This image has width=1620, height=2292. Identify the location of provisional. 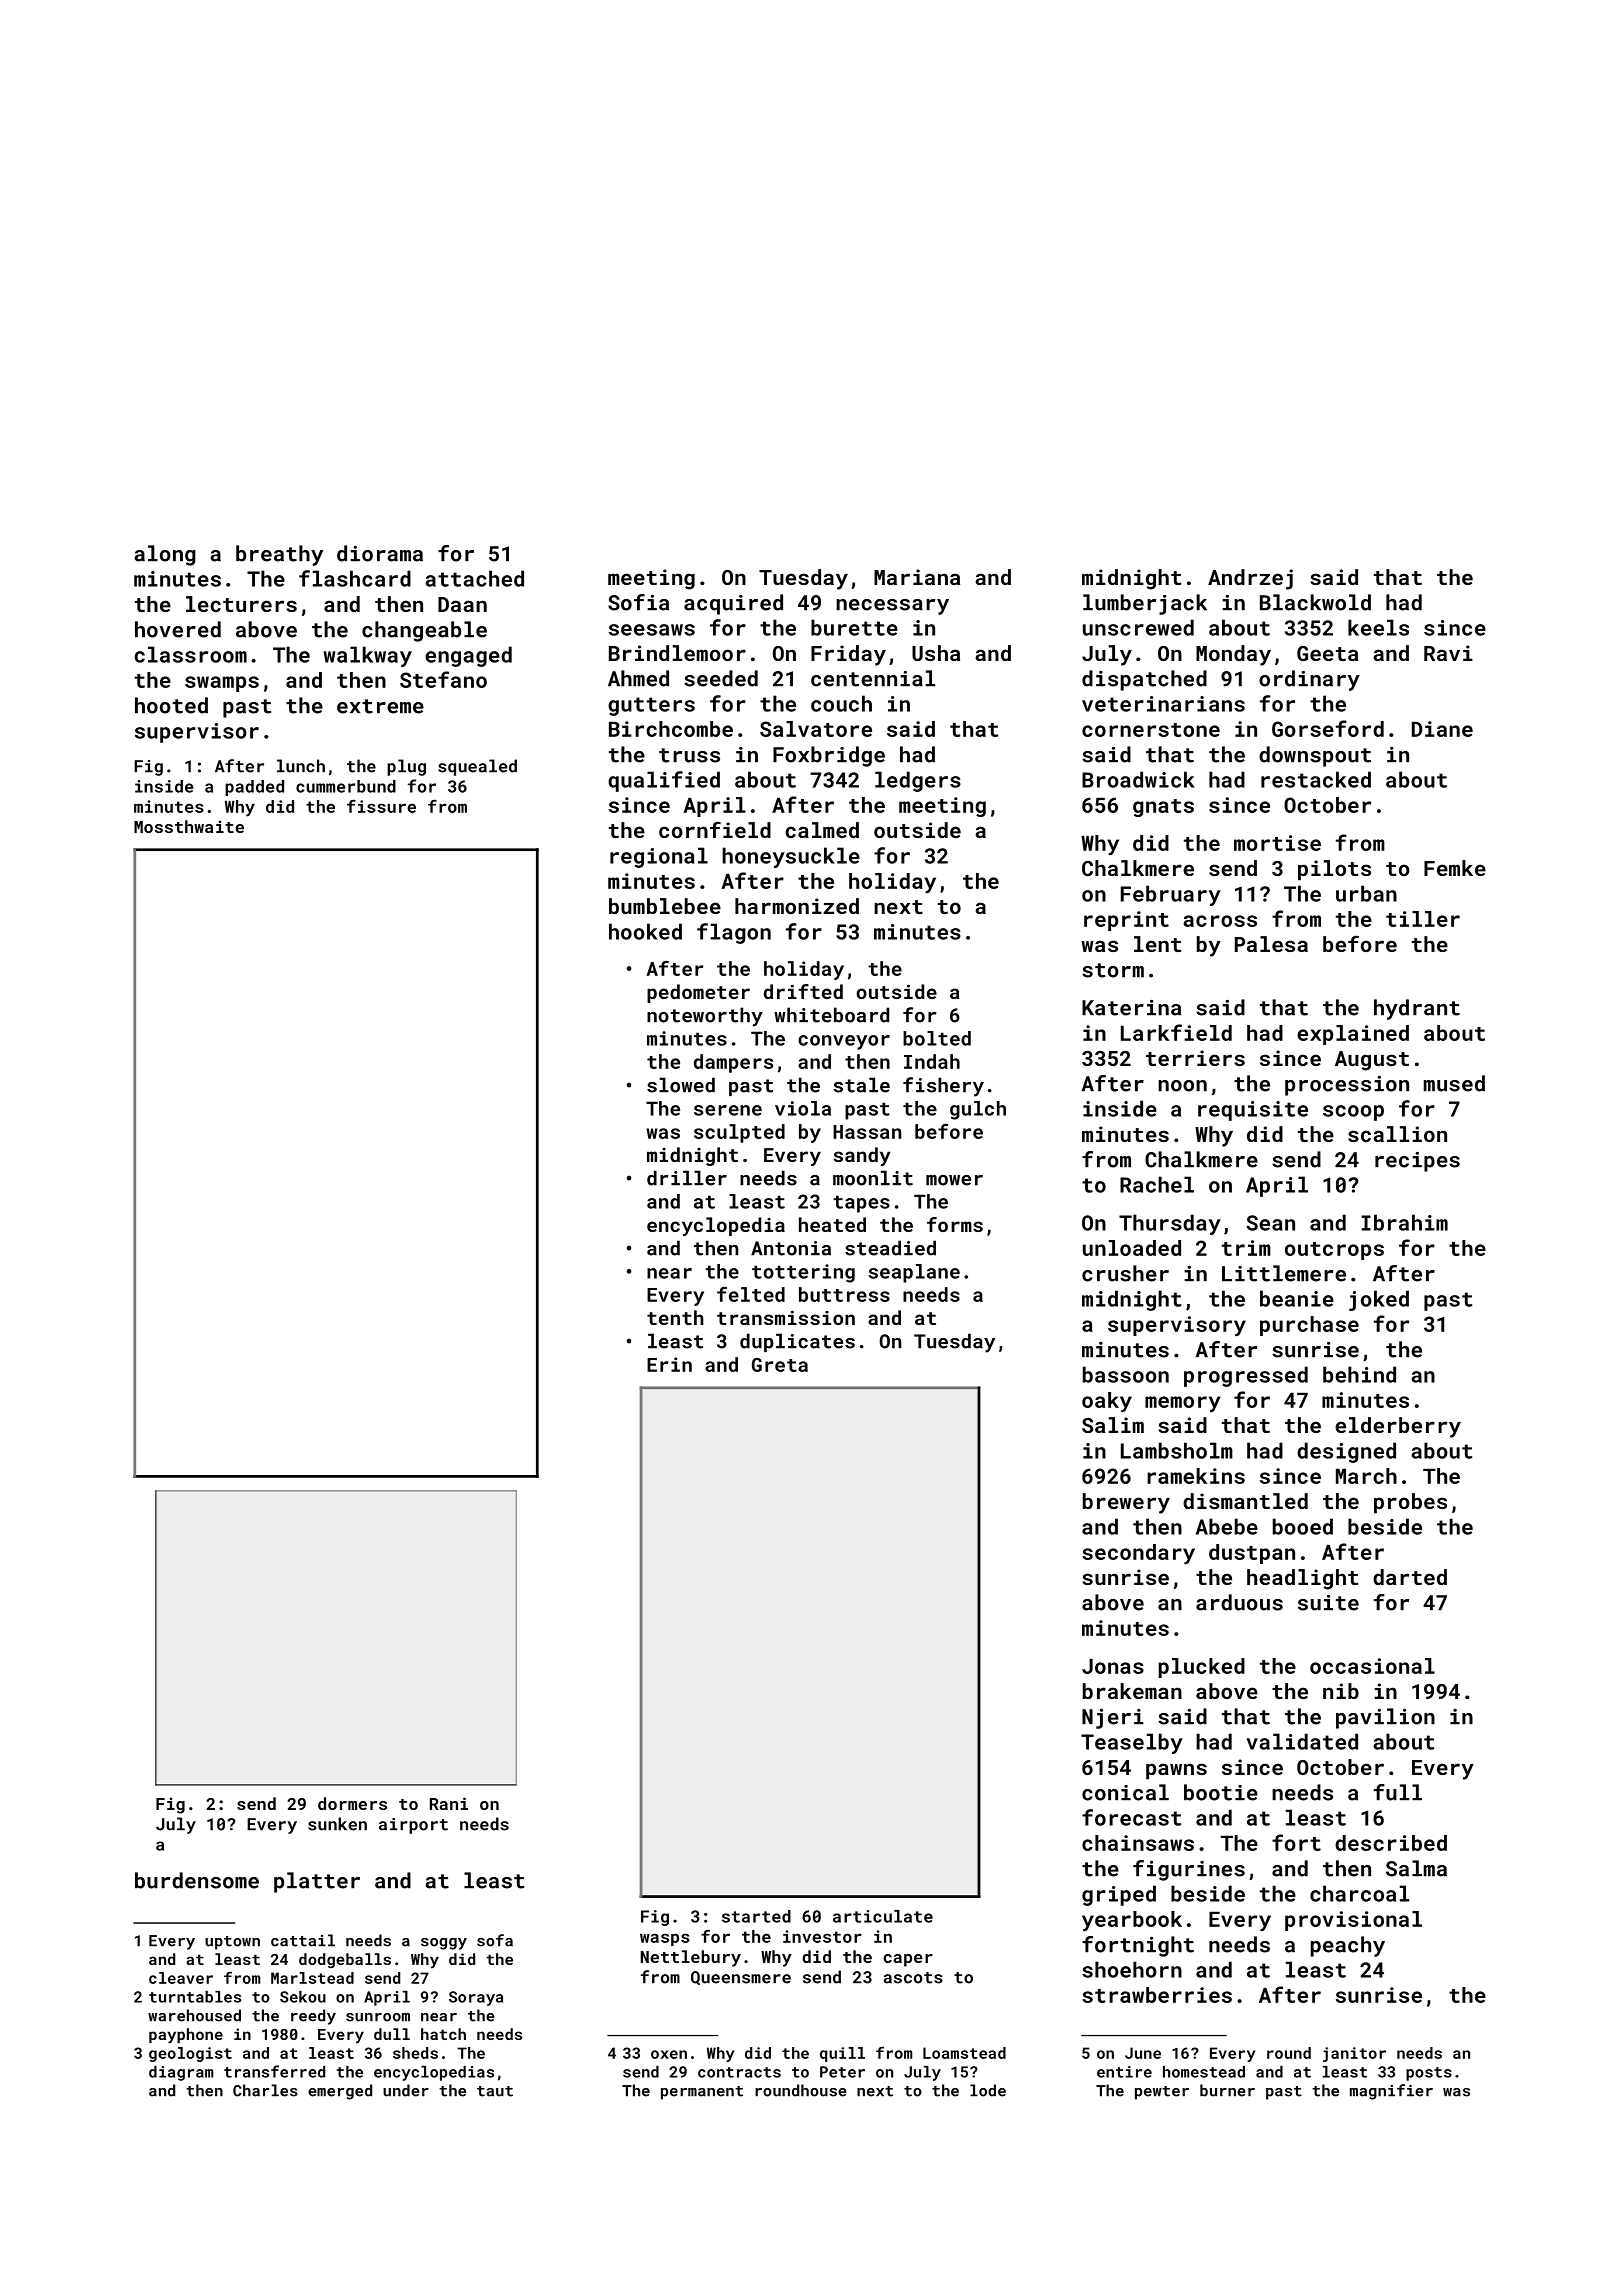
(1353, 1921).
